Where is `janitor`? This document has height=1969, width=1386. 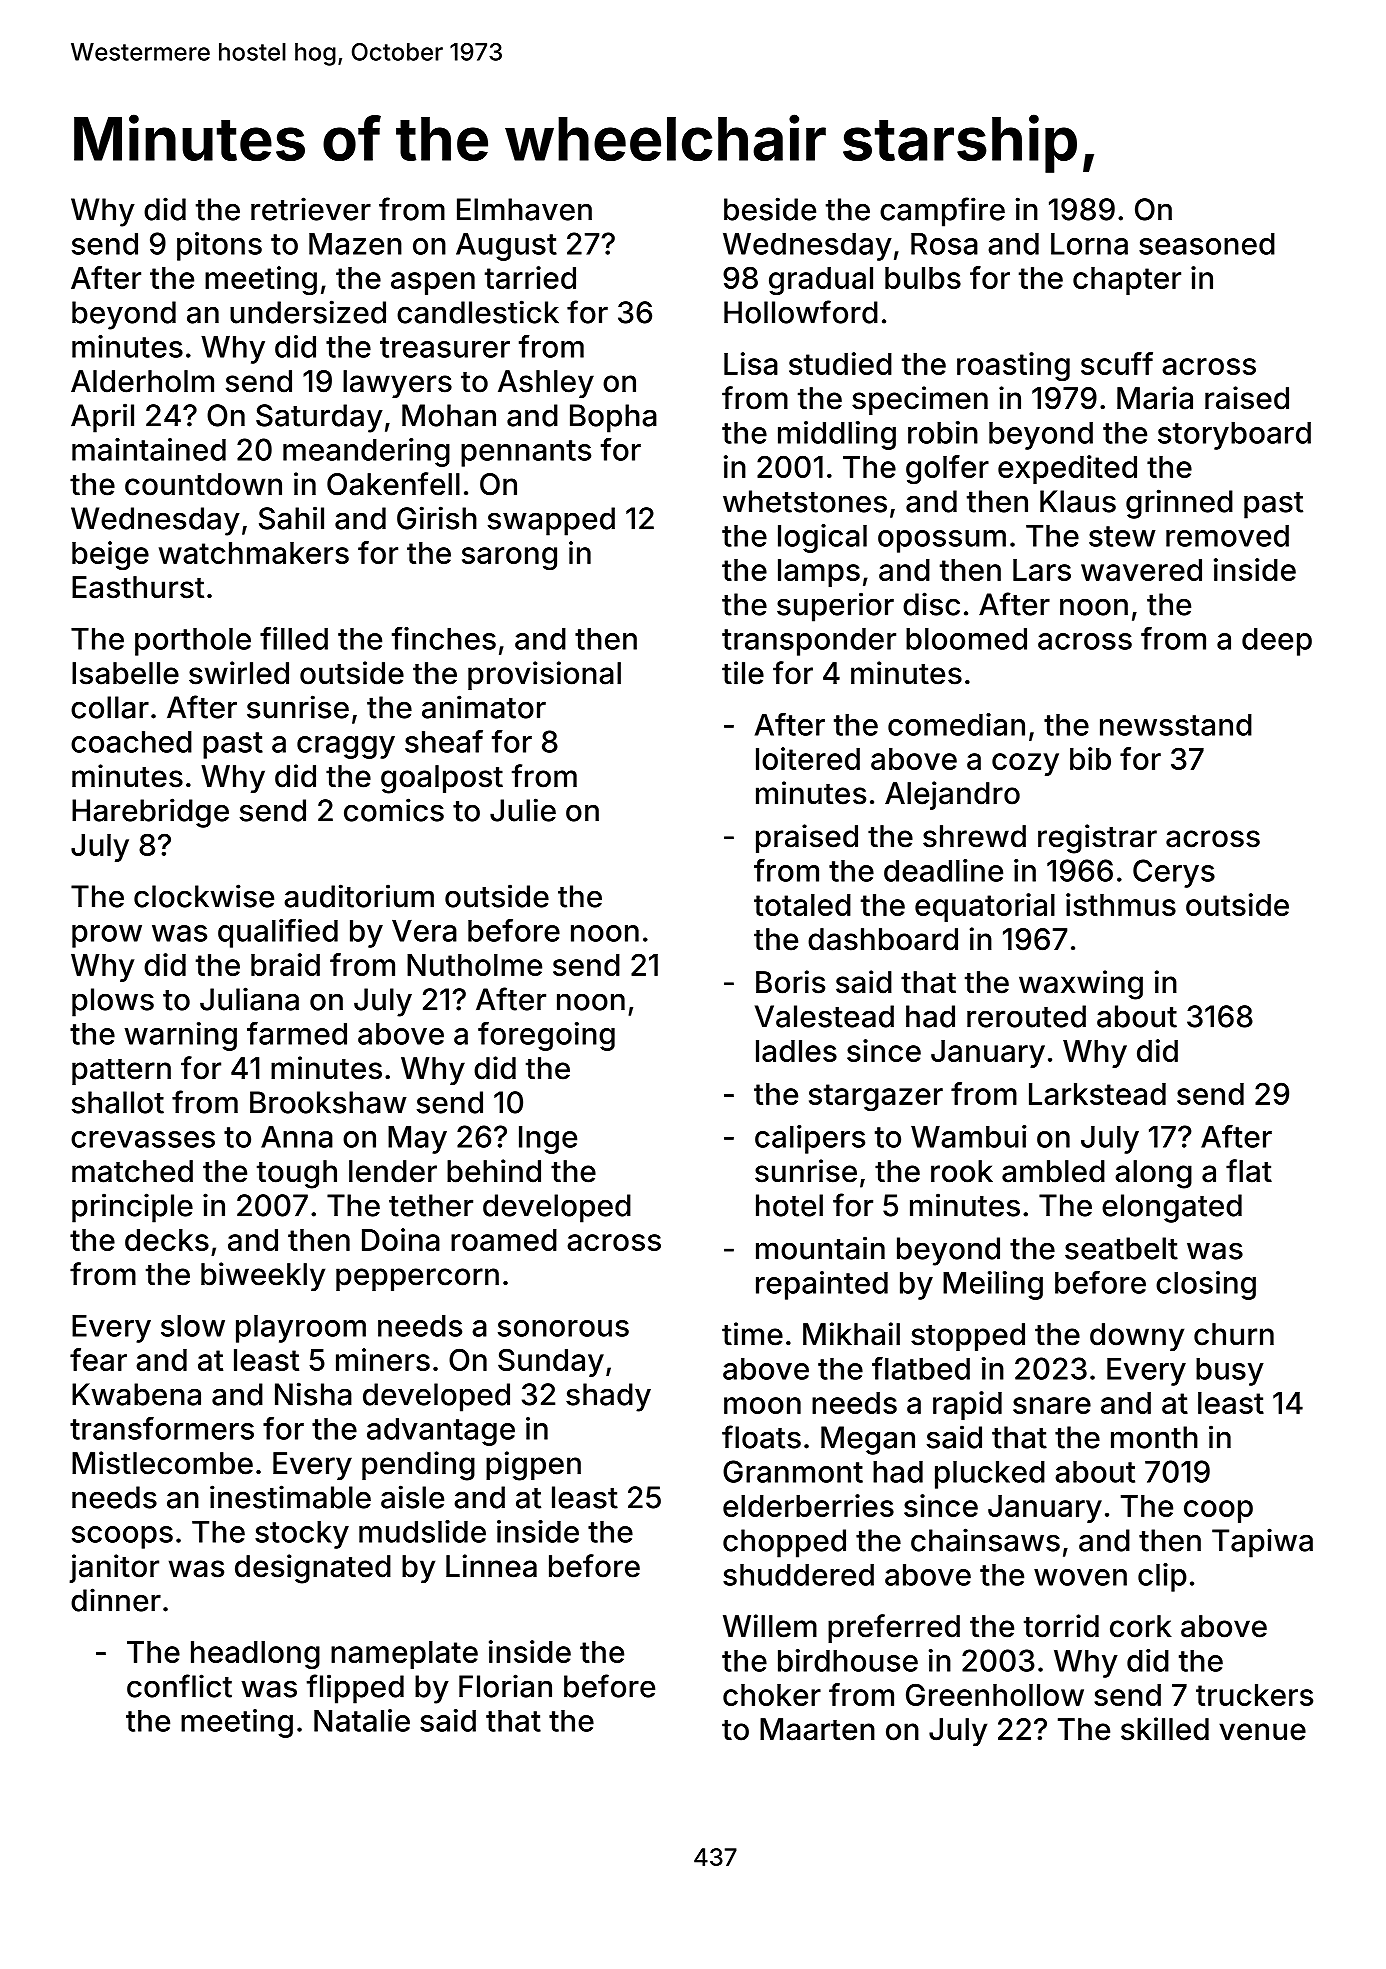 janitor is located at coordinates (114, 1568).
